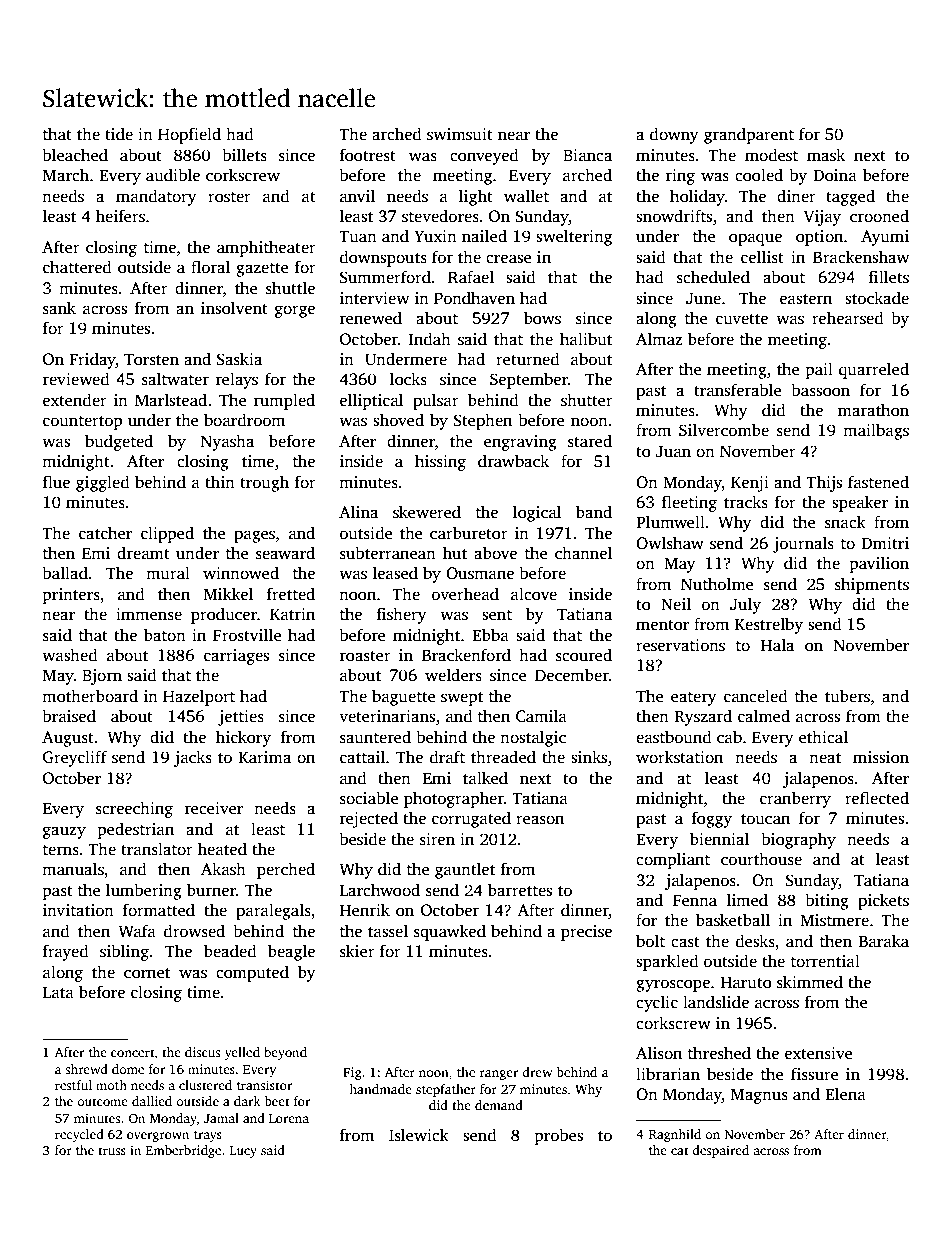 The image size is (952, 1233). Describe the element at coordinates (157, 849) in the page. I see `translator` at that location.
